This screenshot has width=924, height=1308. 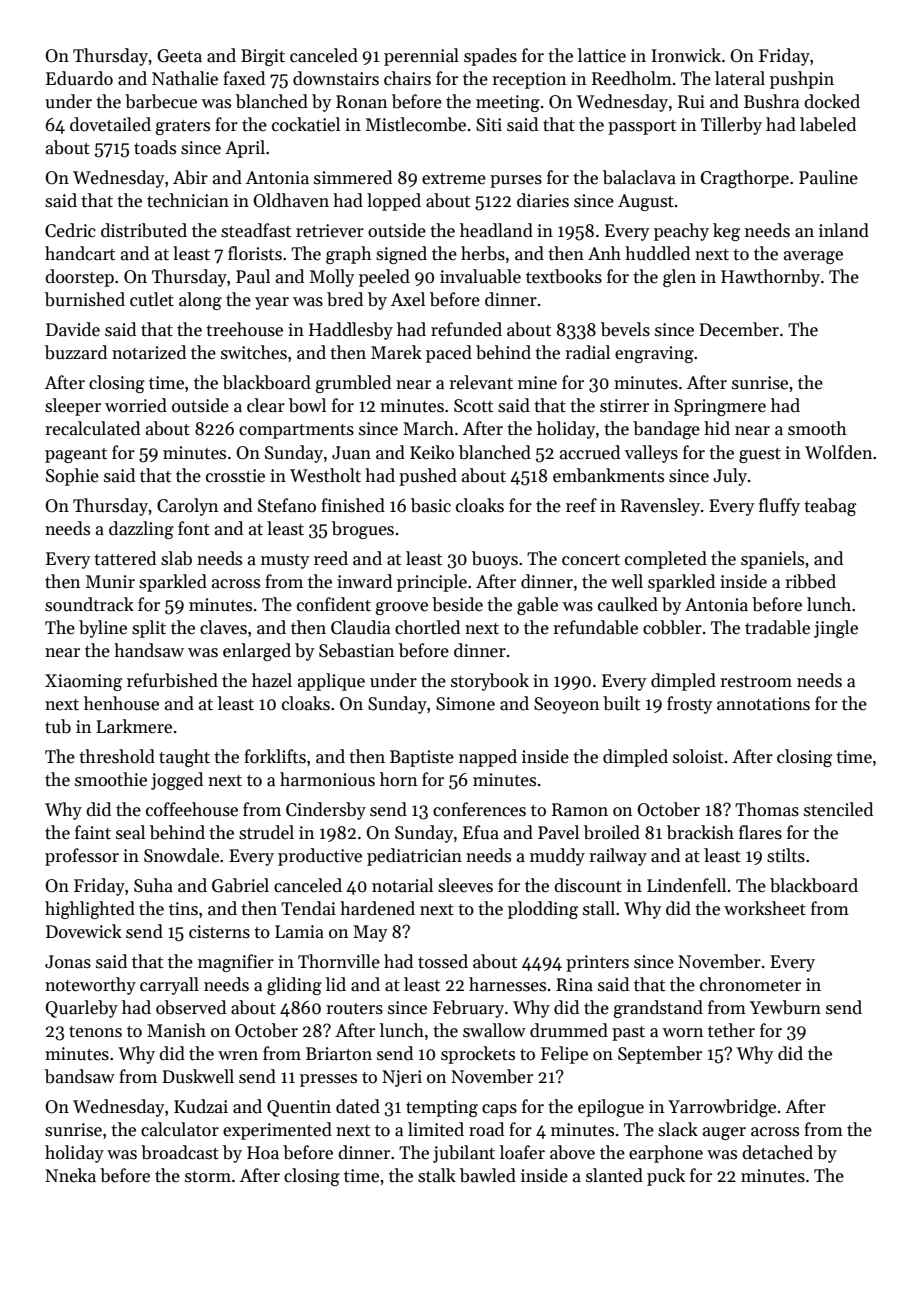 What do you see at coordinates (353, 177) in the screenshot?
I see `simmered` at bounding box center [353, 177].
